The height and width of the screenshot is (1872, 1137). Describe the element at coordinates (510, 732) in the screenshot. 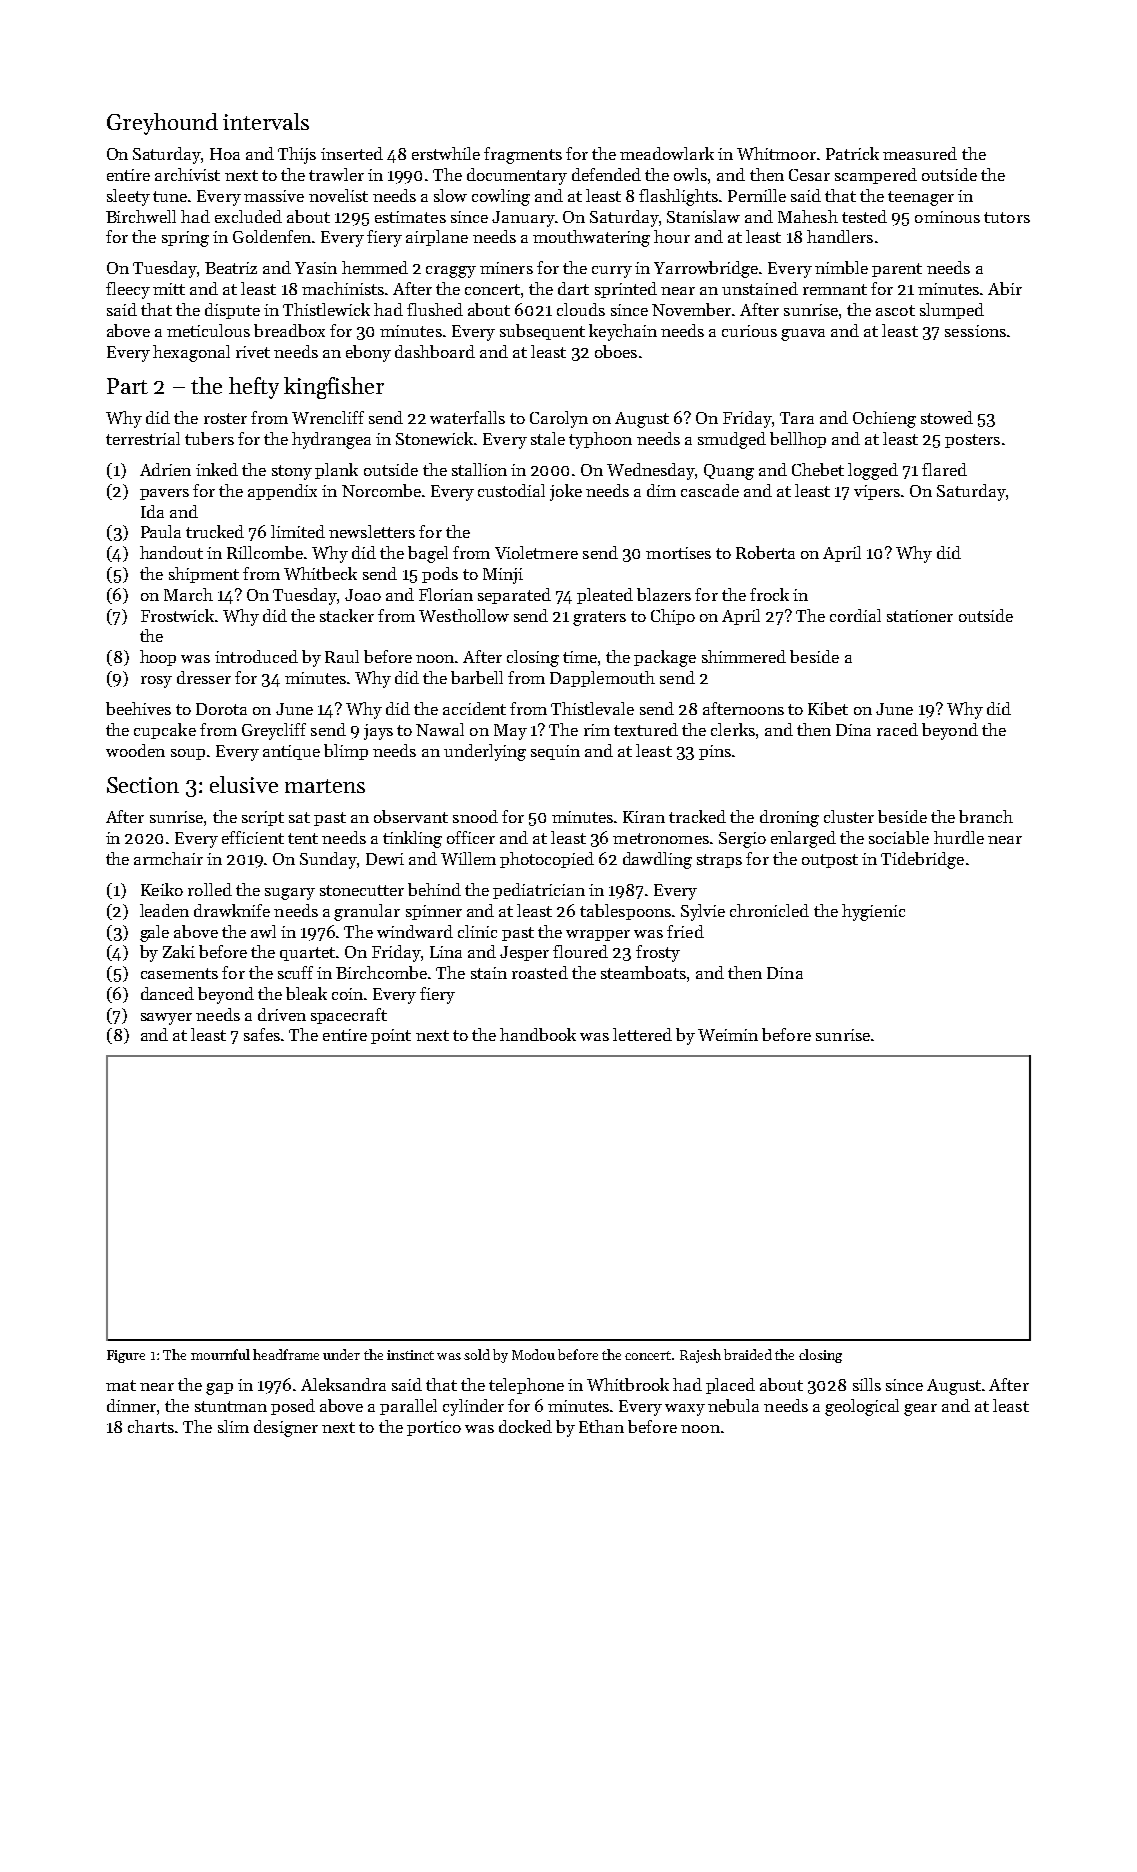

I see `May` at that location.
